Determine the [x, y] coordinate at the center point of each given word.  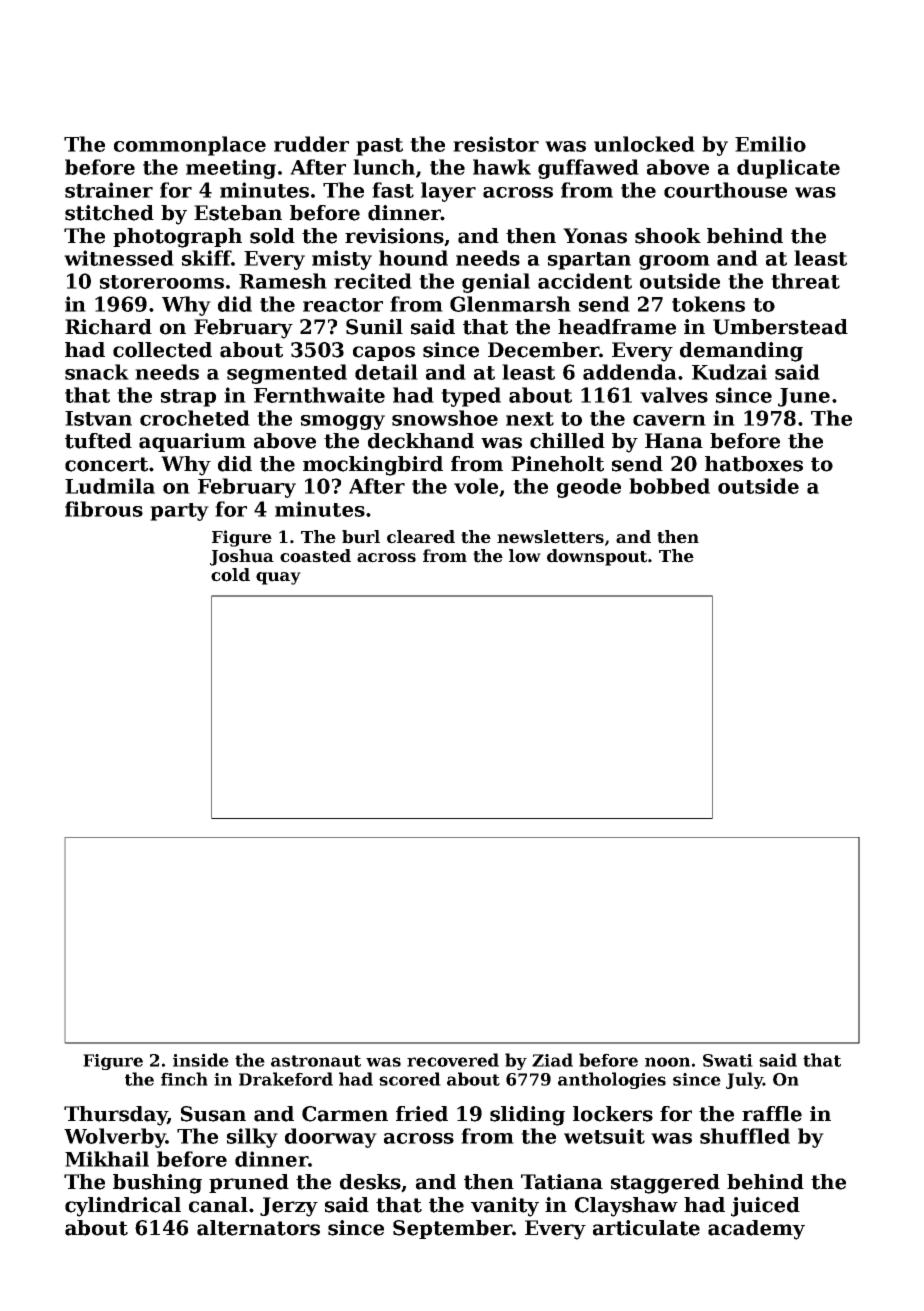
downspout [597, 557]
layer [448, 192]
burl [361, 537]
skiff [206, 258]
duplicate [788, 169]
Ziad [552, 1060]
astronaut [316, 1061]
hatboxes [754, 464]
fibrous [104, 509]
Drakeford [286, 1079]
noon [667, 1062]
